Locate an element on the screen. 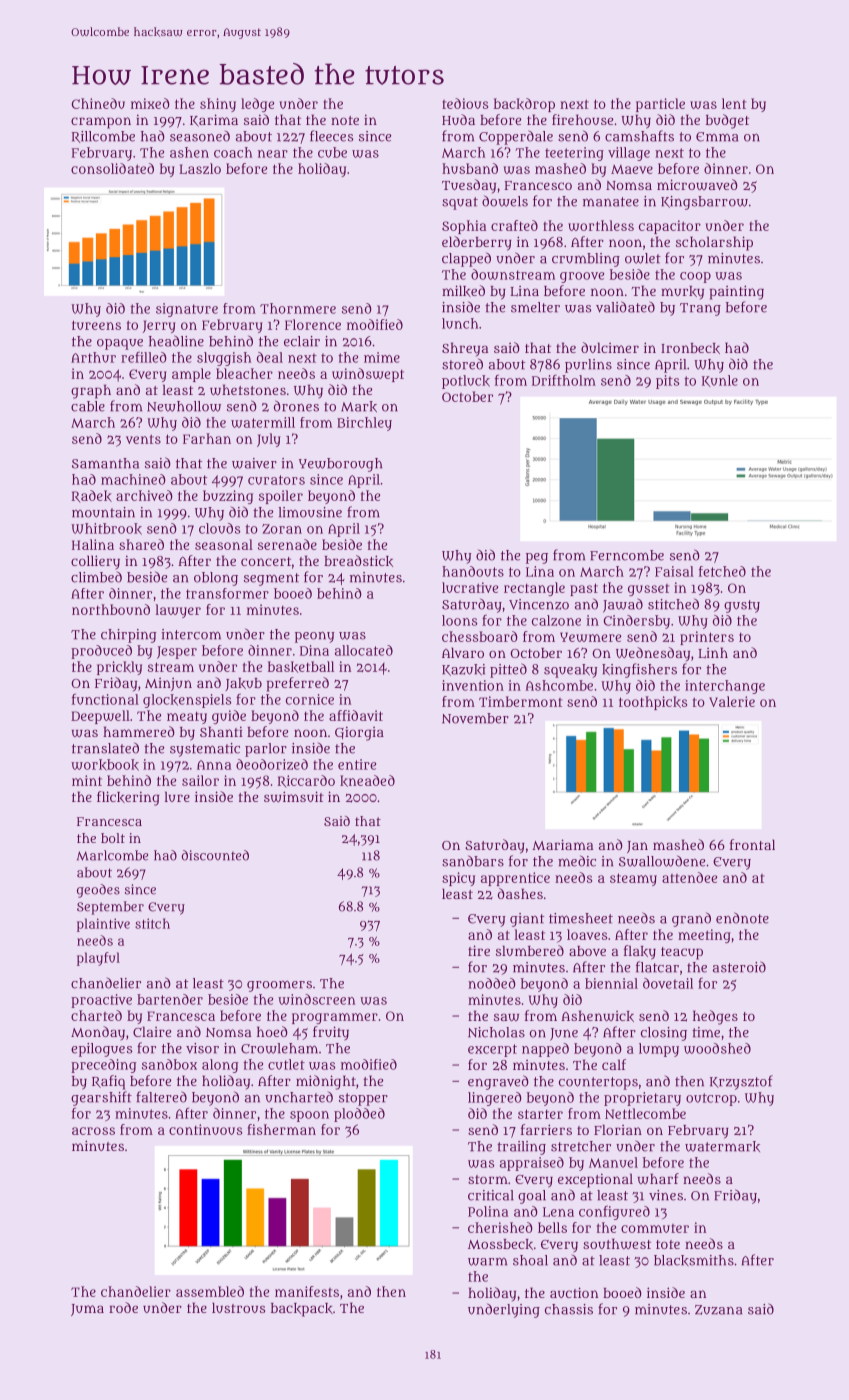  along is located at coordinates (220, 1066).
